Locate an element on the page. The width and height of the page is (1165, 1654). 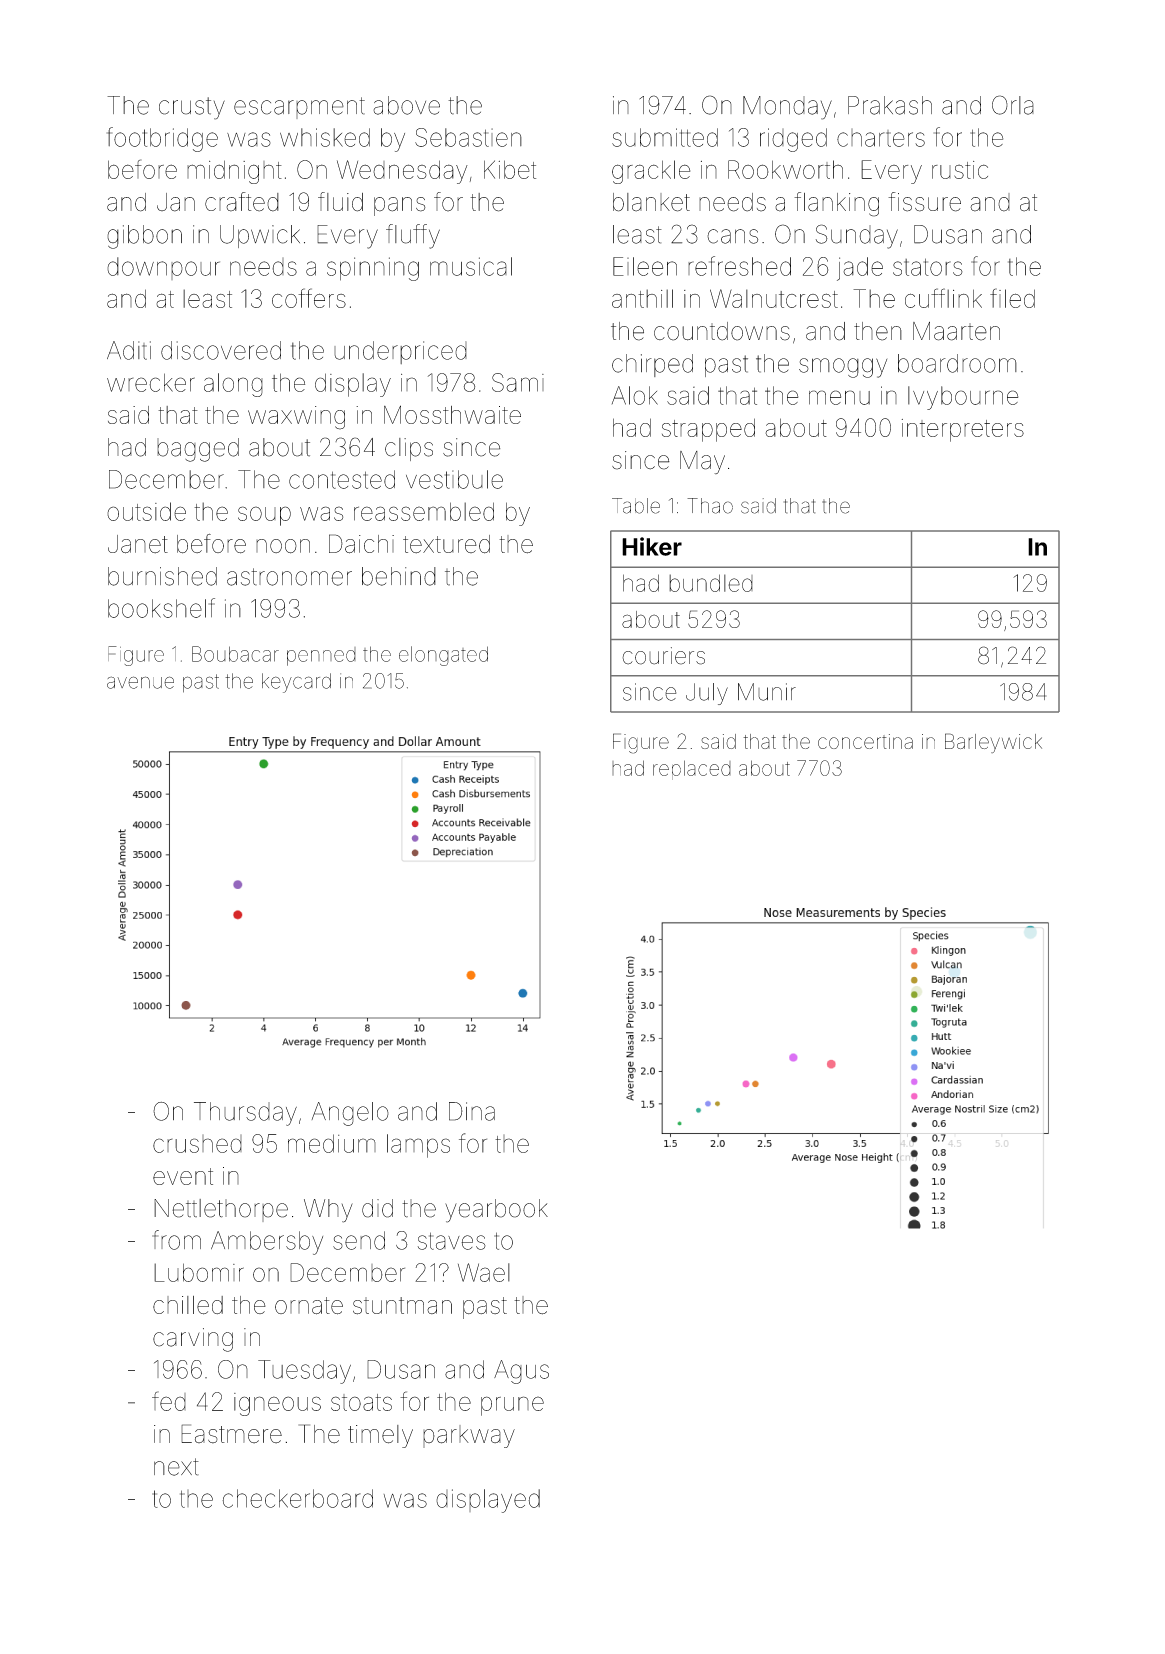
Dina is located at coordinates (472, 1111).
